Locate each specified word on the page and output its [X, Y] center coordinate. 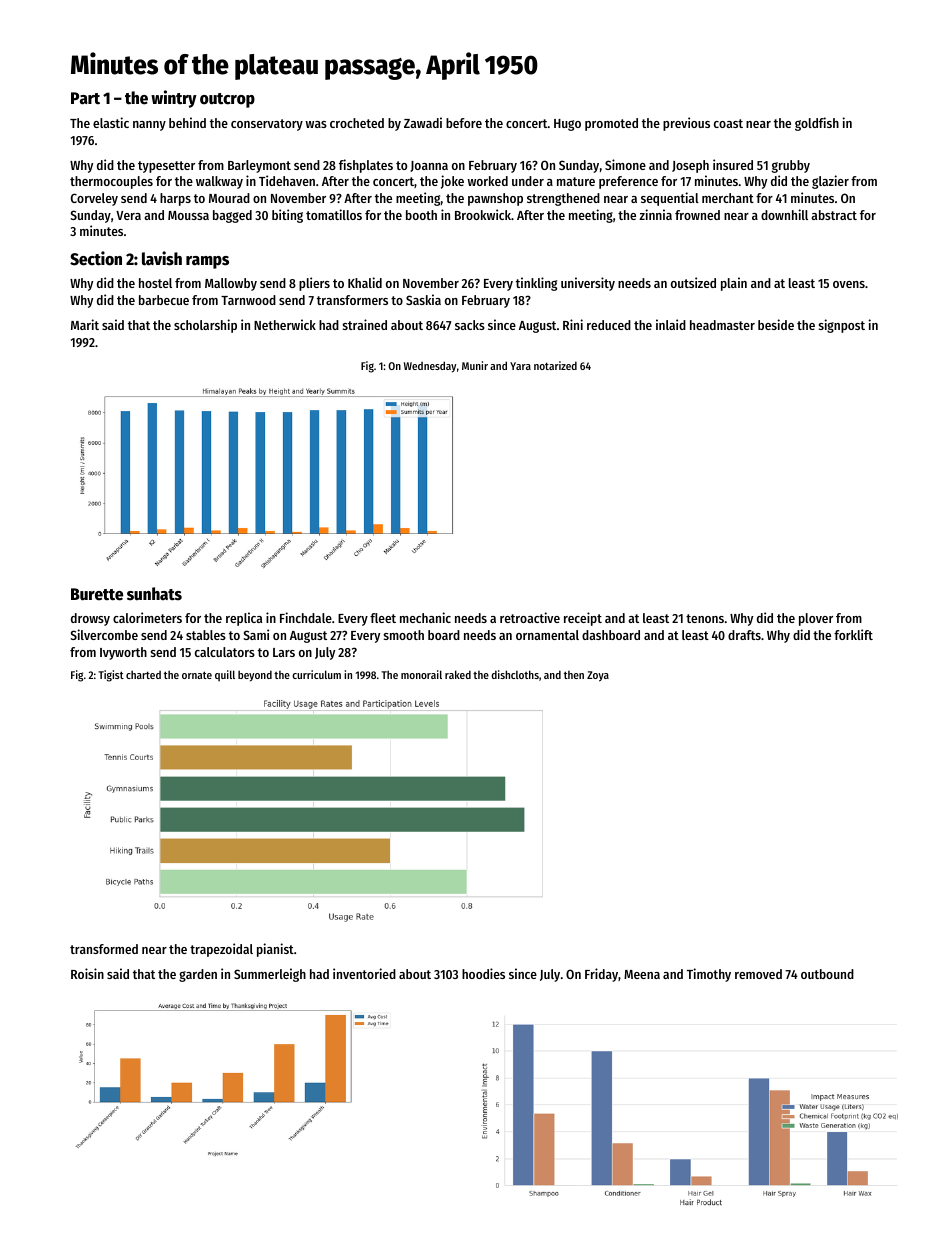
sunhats [154, 594]
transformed [104, 949]
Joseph [690, 166]
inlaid [671, 324]
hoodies [483, 973]
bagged [232, 216]
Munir [475, 365]
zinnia [655, 214]
